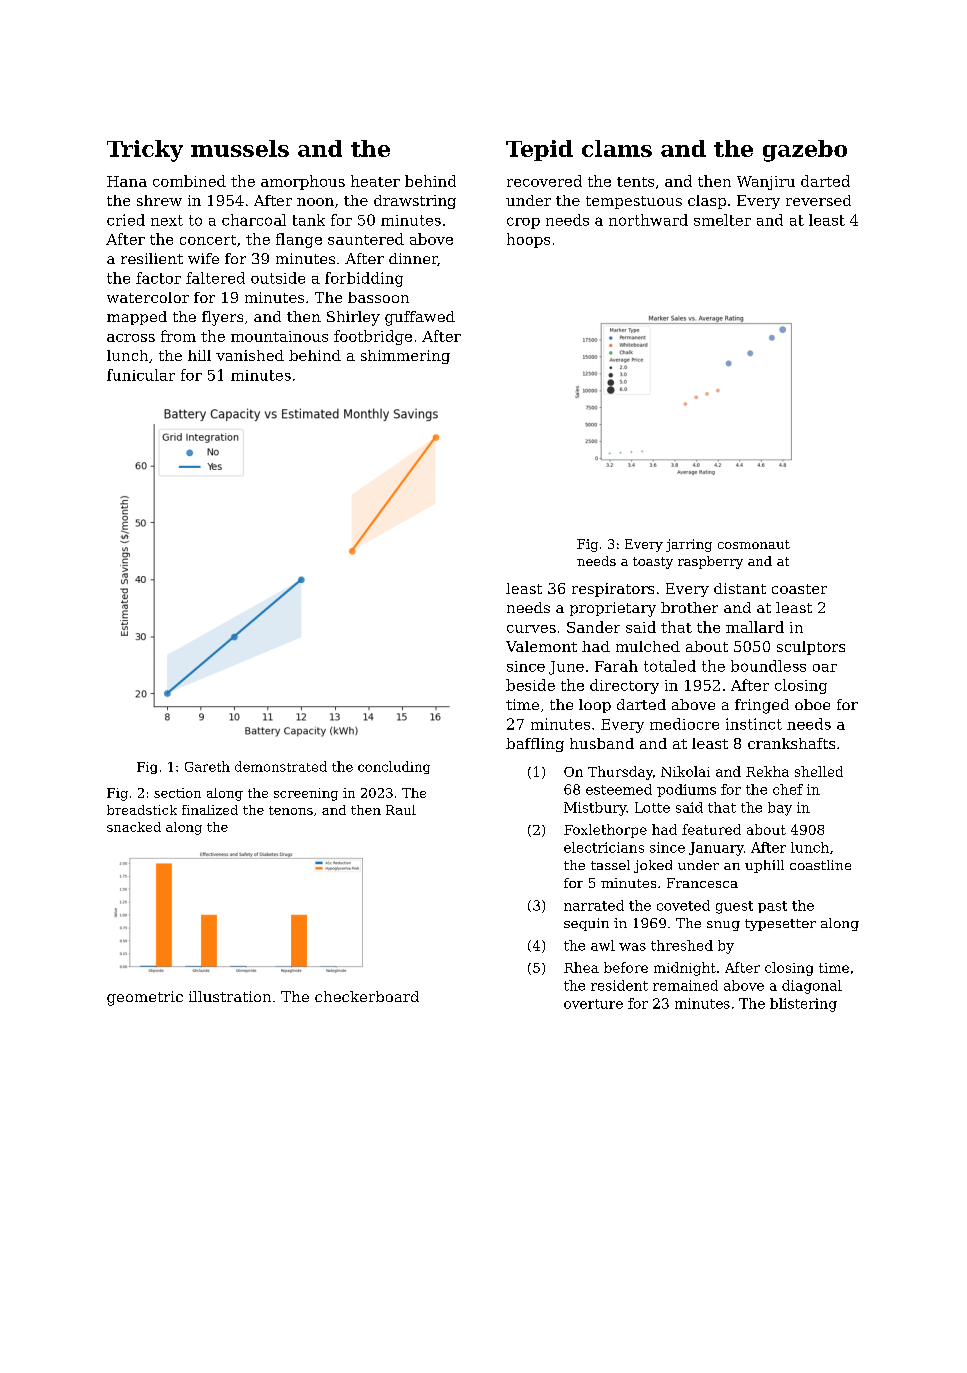 The height and width of the document is (1373, 967). What do you see at coordinates (710, 562) in the document?
I see `raspberry` at bounding box center [710, 562].
